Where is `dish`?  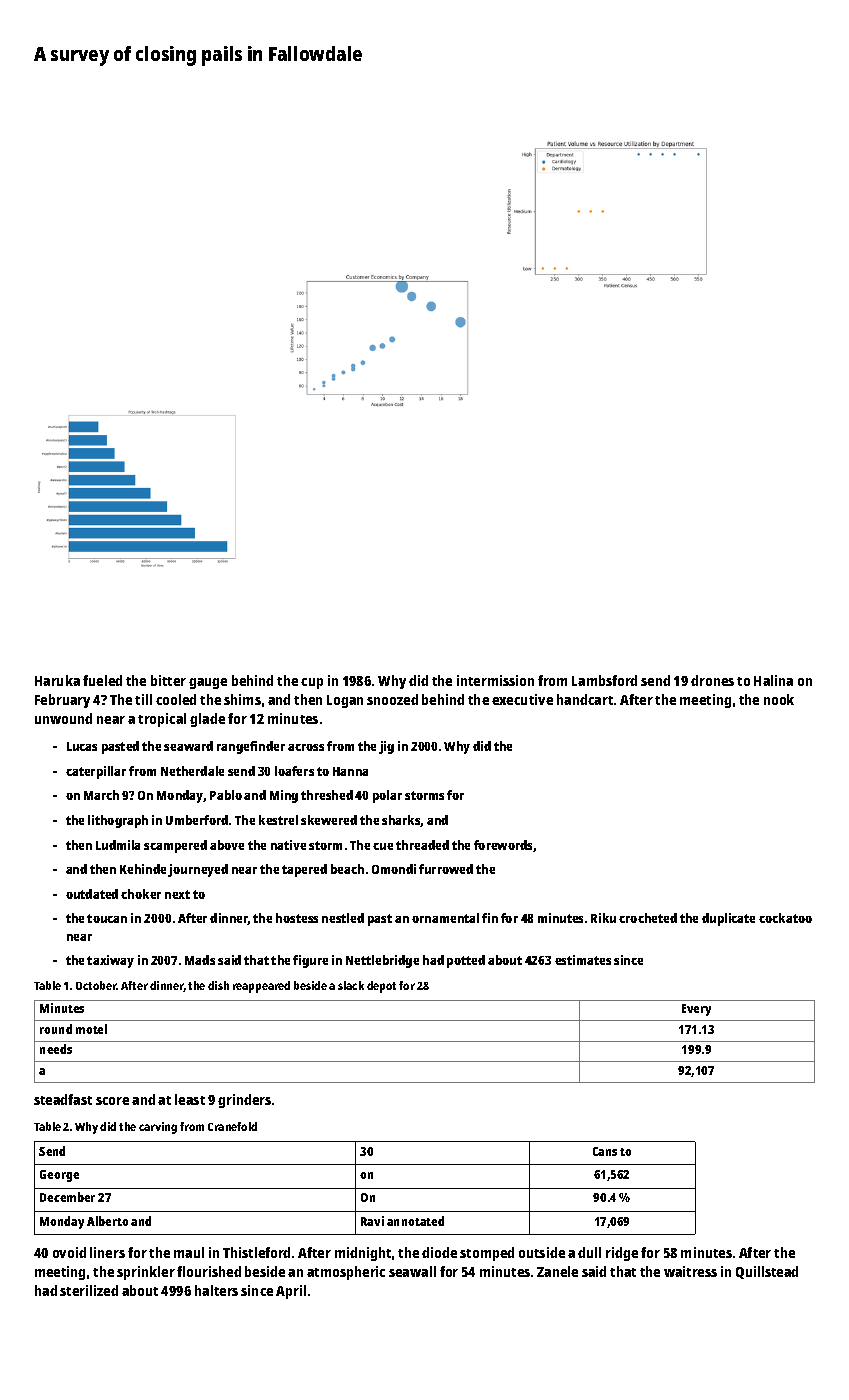 dish is located at coordinates (218, 985).
